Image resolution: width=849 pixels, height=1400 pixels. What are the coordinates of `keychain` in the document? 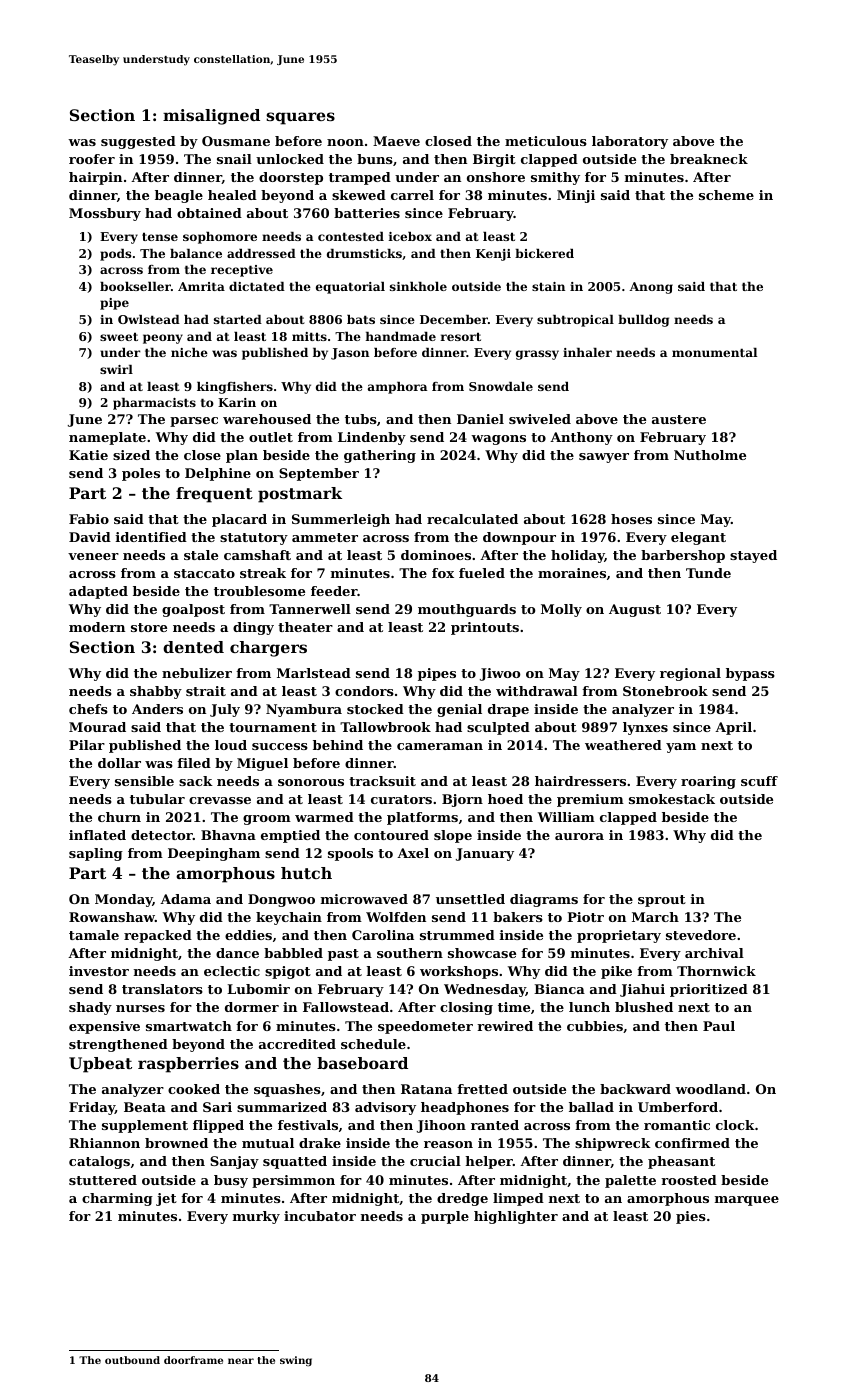 It's located at (289, 918).
